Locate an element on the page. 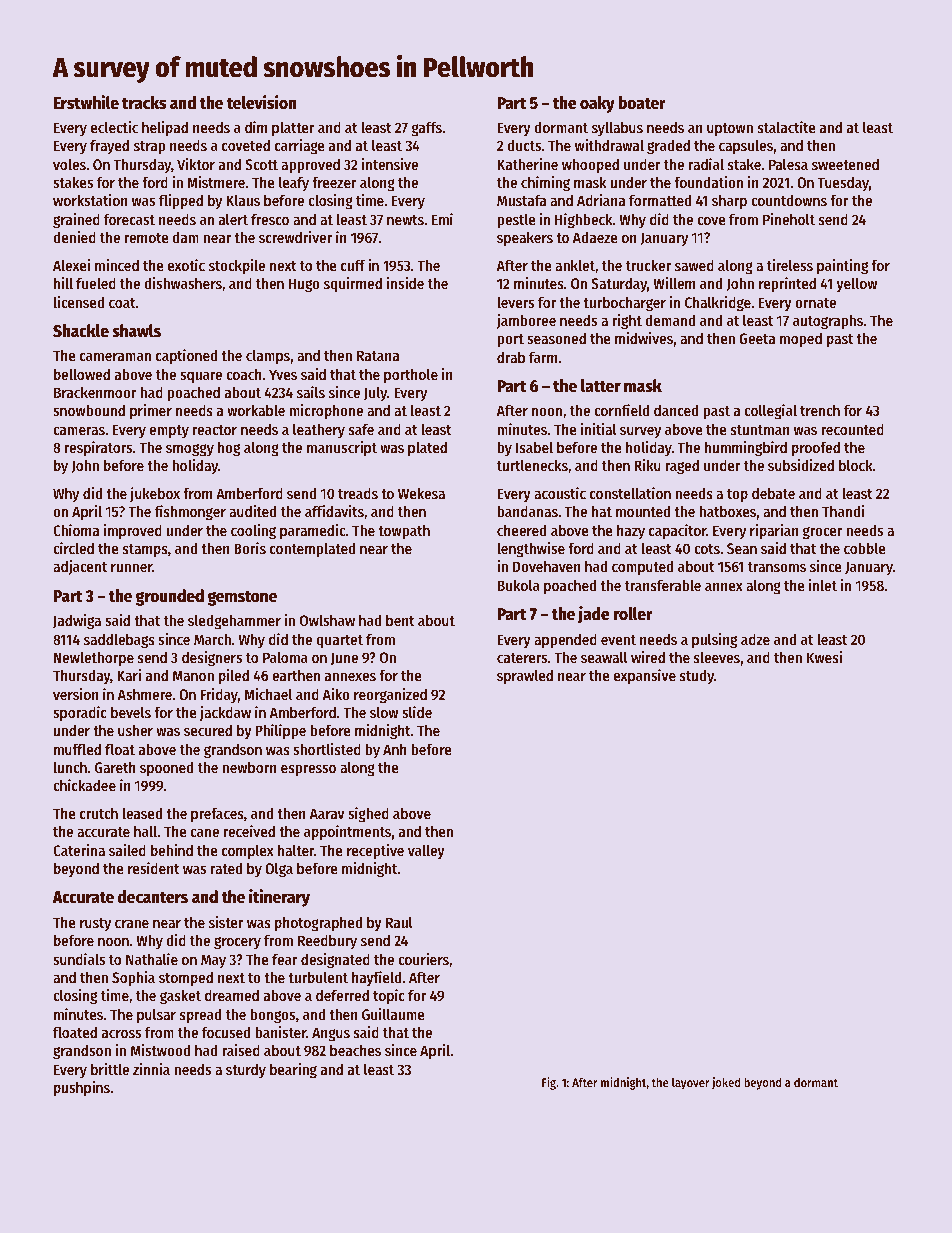 Image resolution: width=952 pixels, height=1233 pixels. tracks is located at coordinates (144, 103).
